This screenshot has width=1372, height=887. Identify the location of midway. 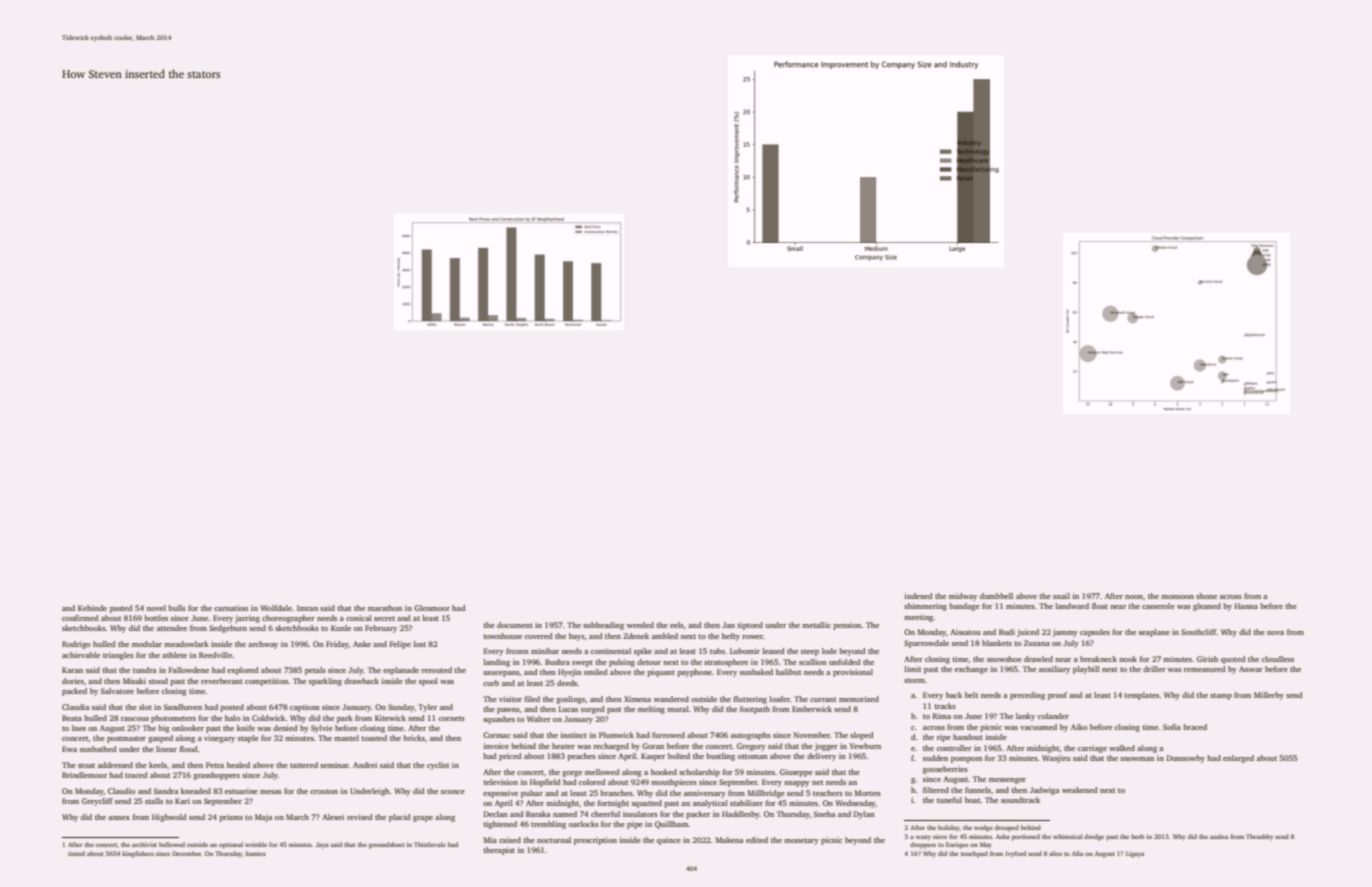
(963, 597).
